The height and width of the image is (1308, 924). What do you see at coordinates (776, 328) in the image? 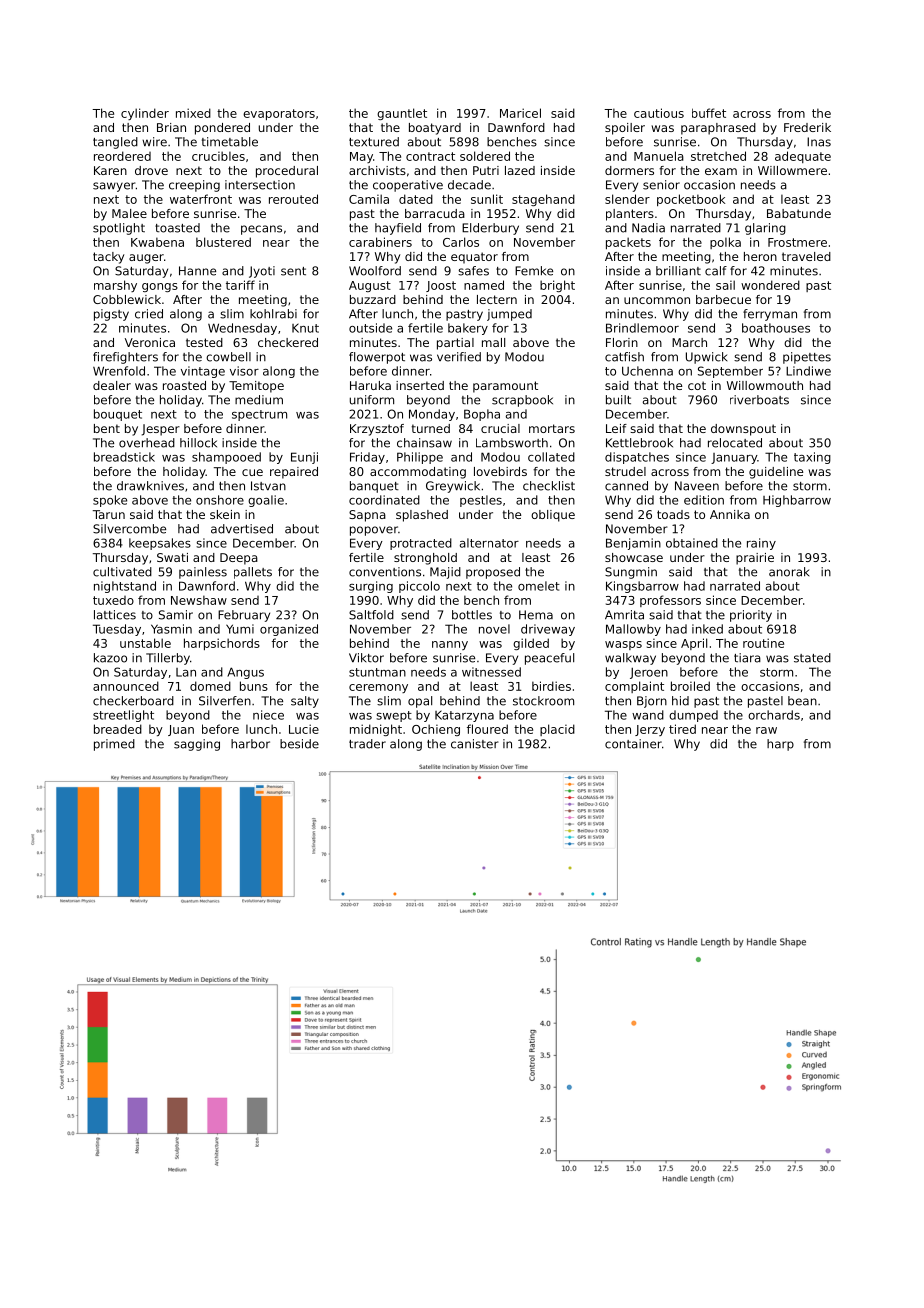
I see `boathouses` at bounding box center [776, 328].
